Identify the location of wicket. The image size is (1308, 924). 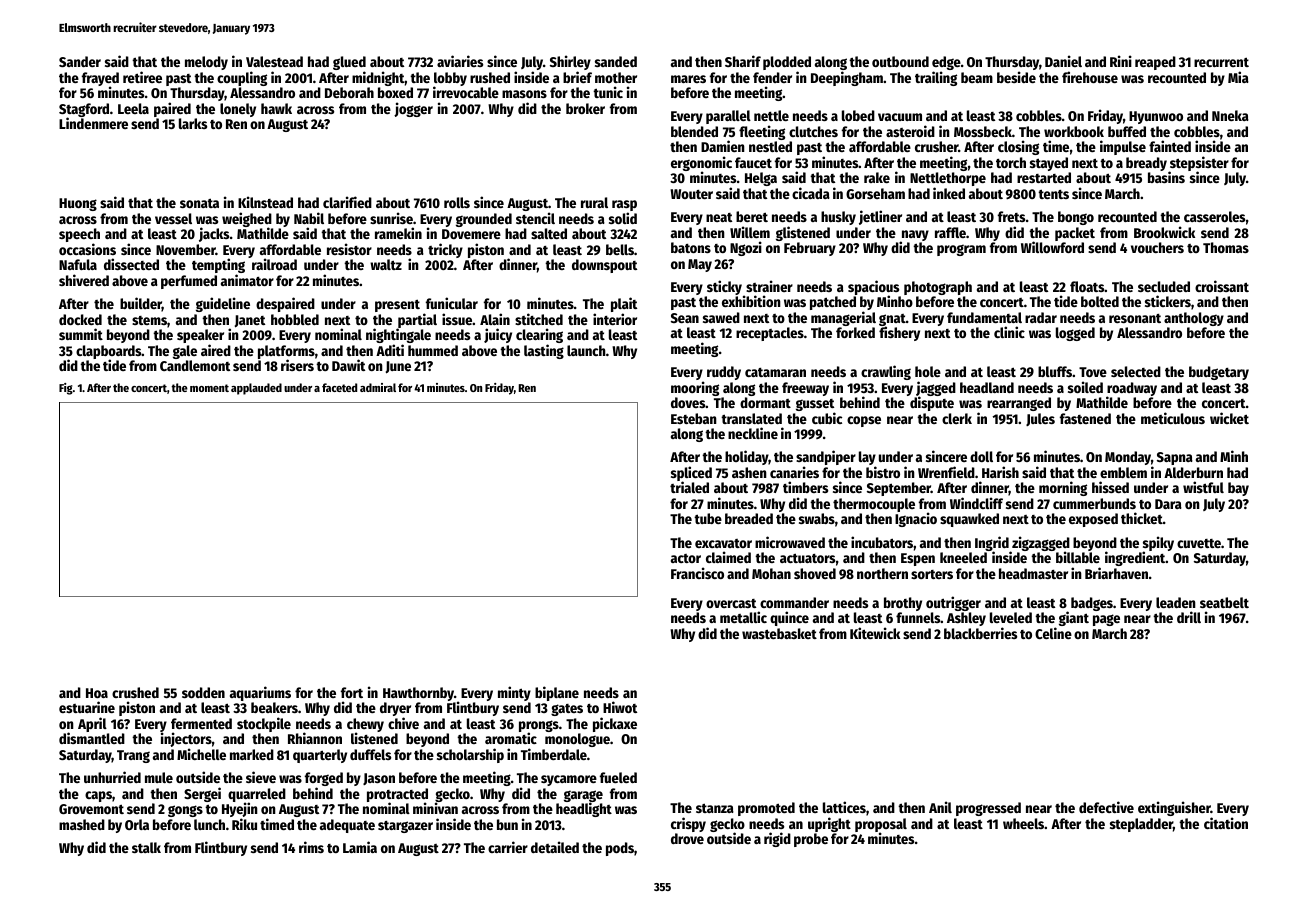
(1229, 418).
